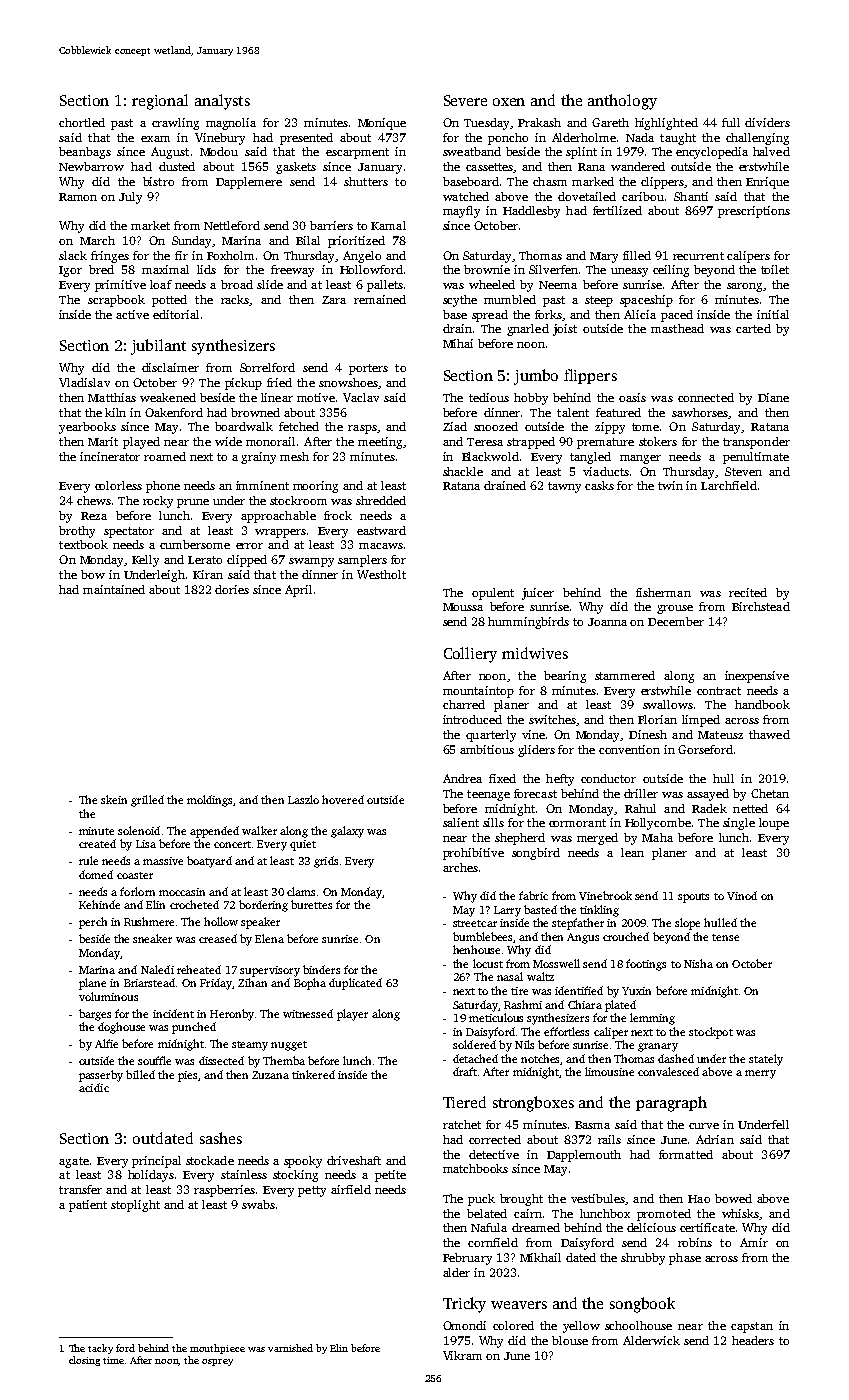  What do you see at coordinates (767, 122) in the page?
I see `dividers` at bounding box center [767, 122].
